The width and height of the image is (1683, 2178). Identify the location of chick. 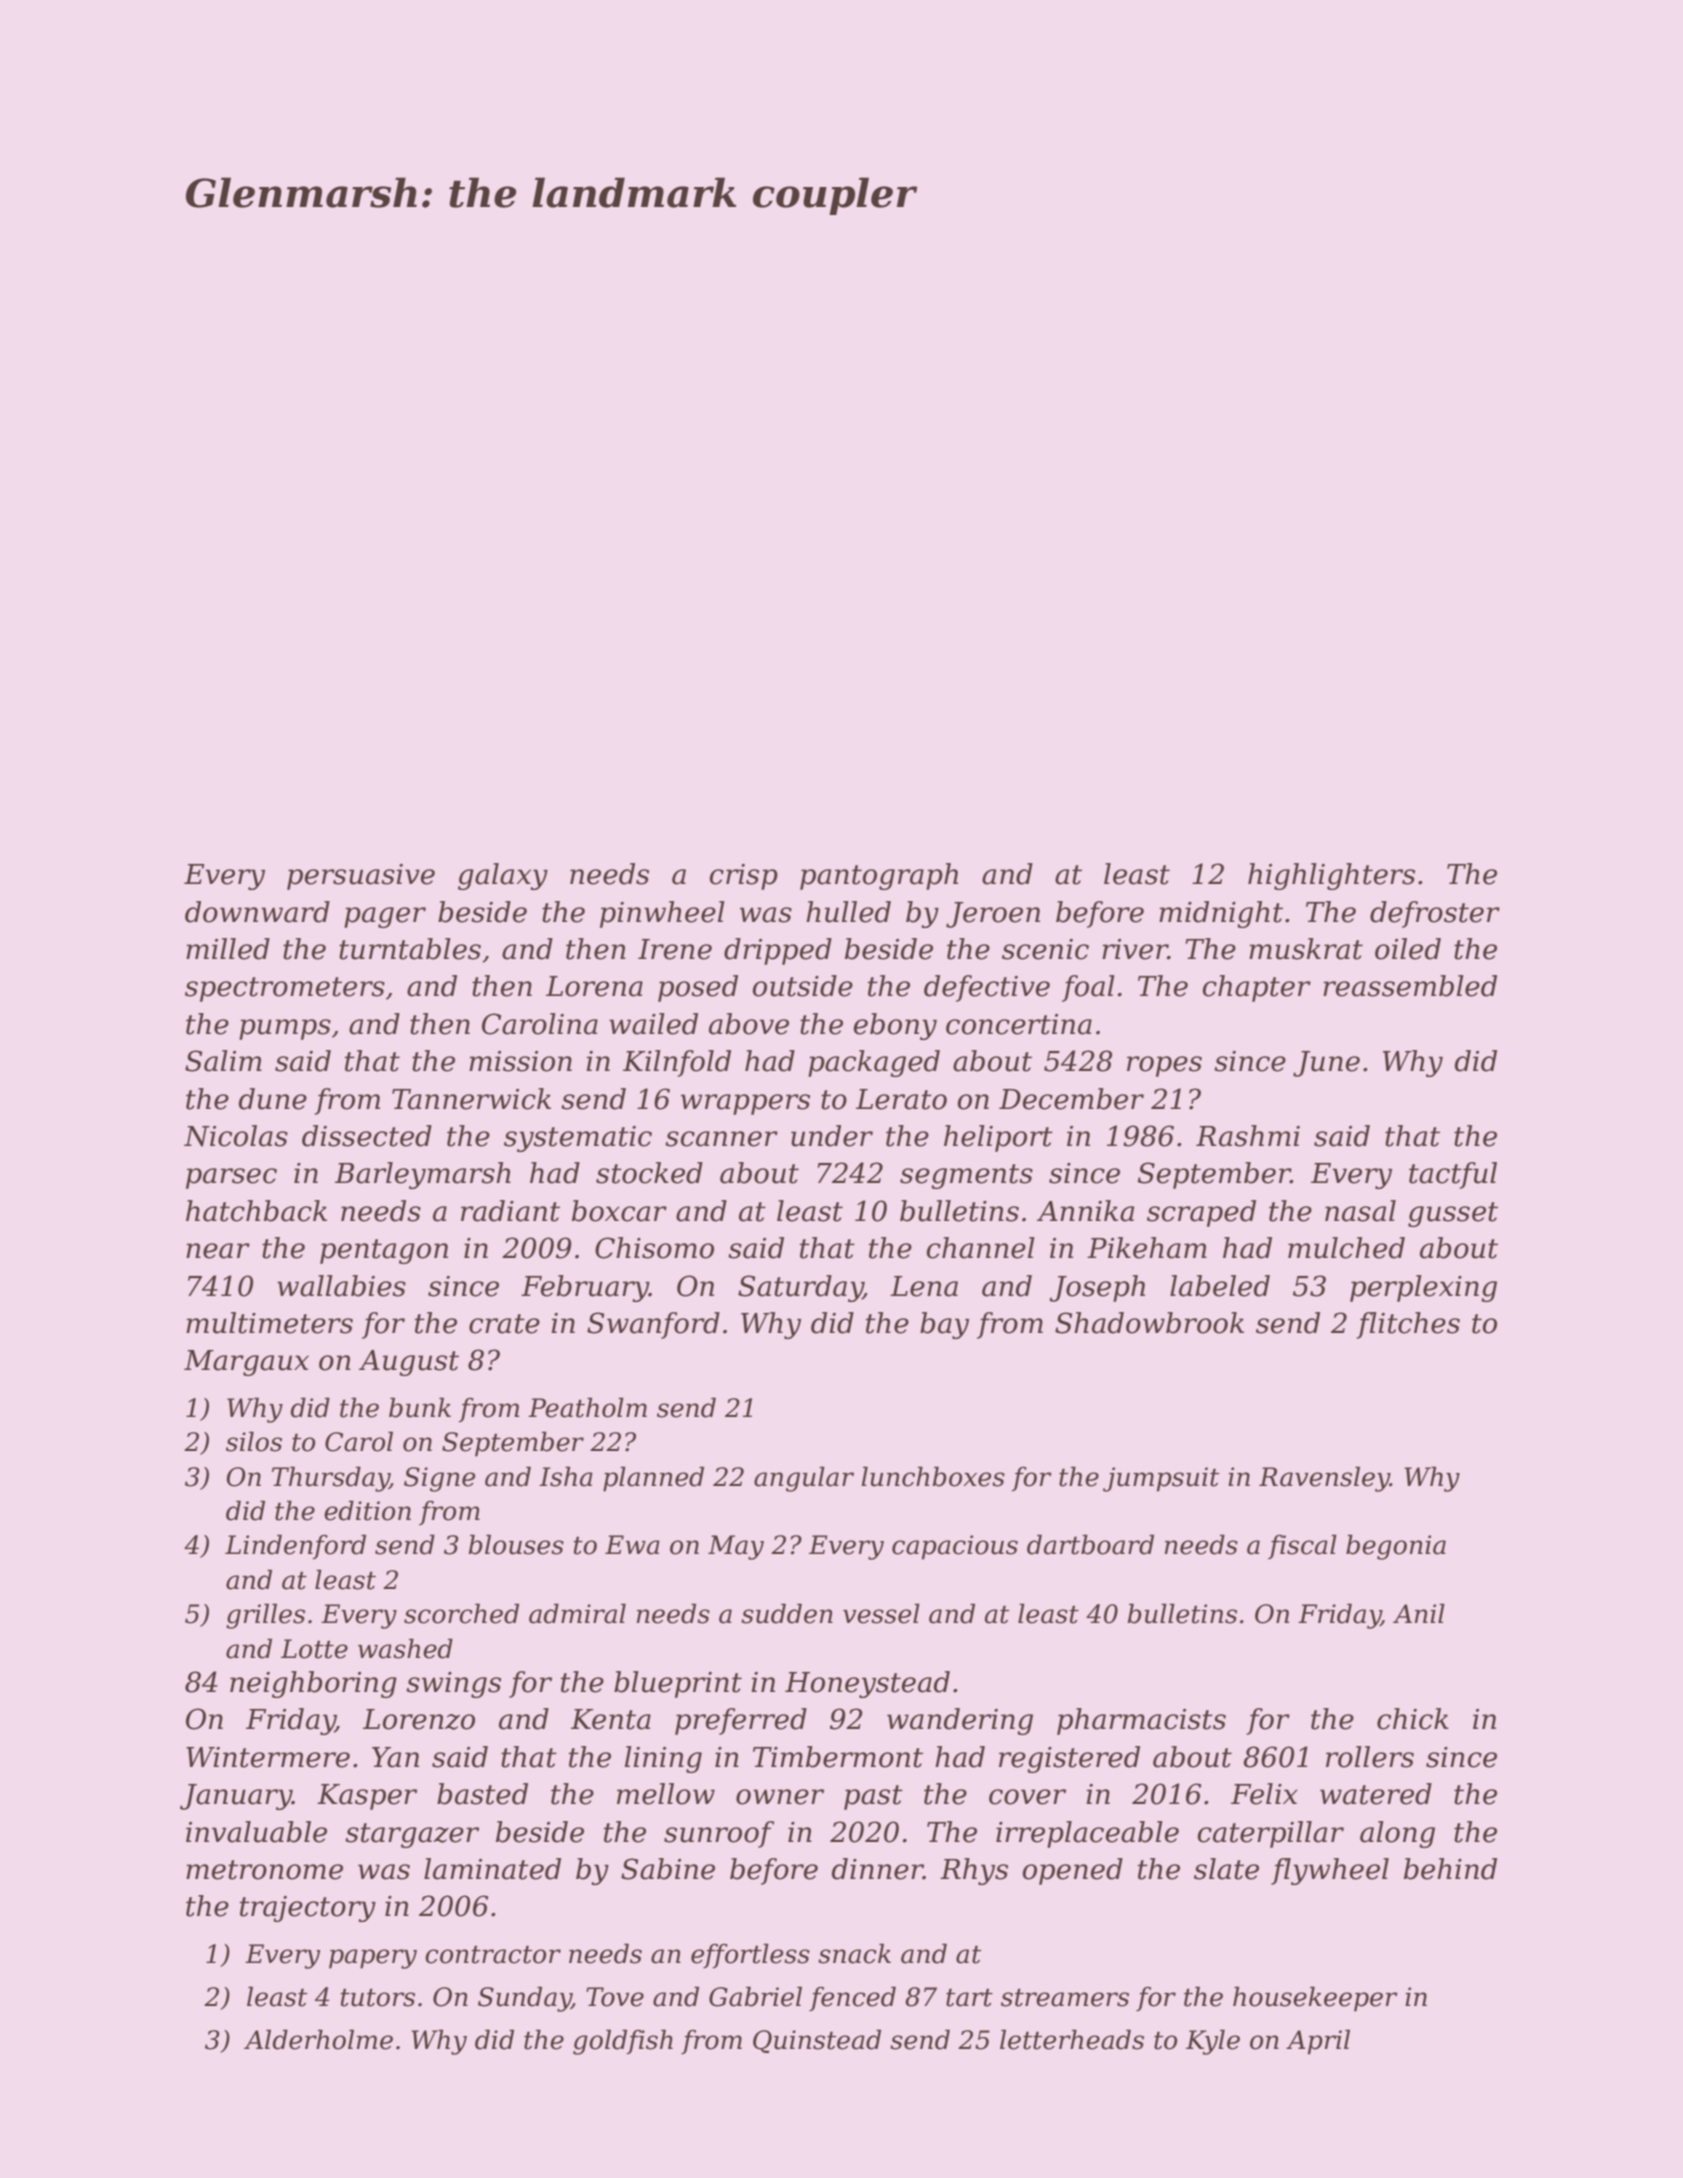
(1413, 1719).
